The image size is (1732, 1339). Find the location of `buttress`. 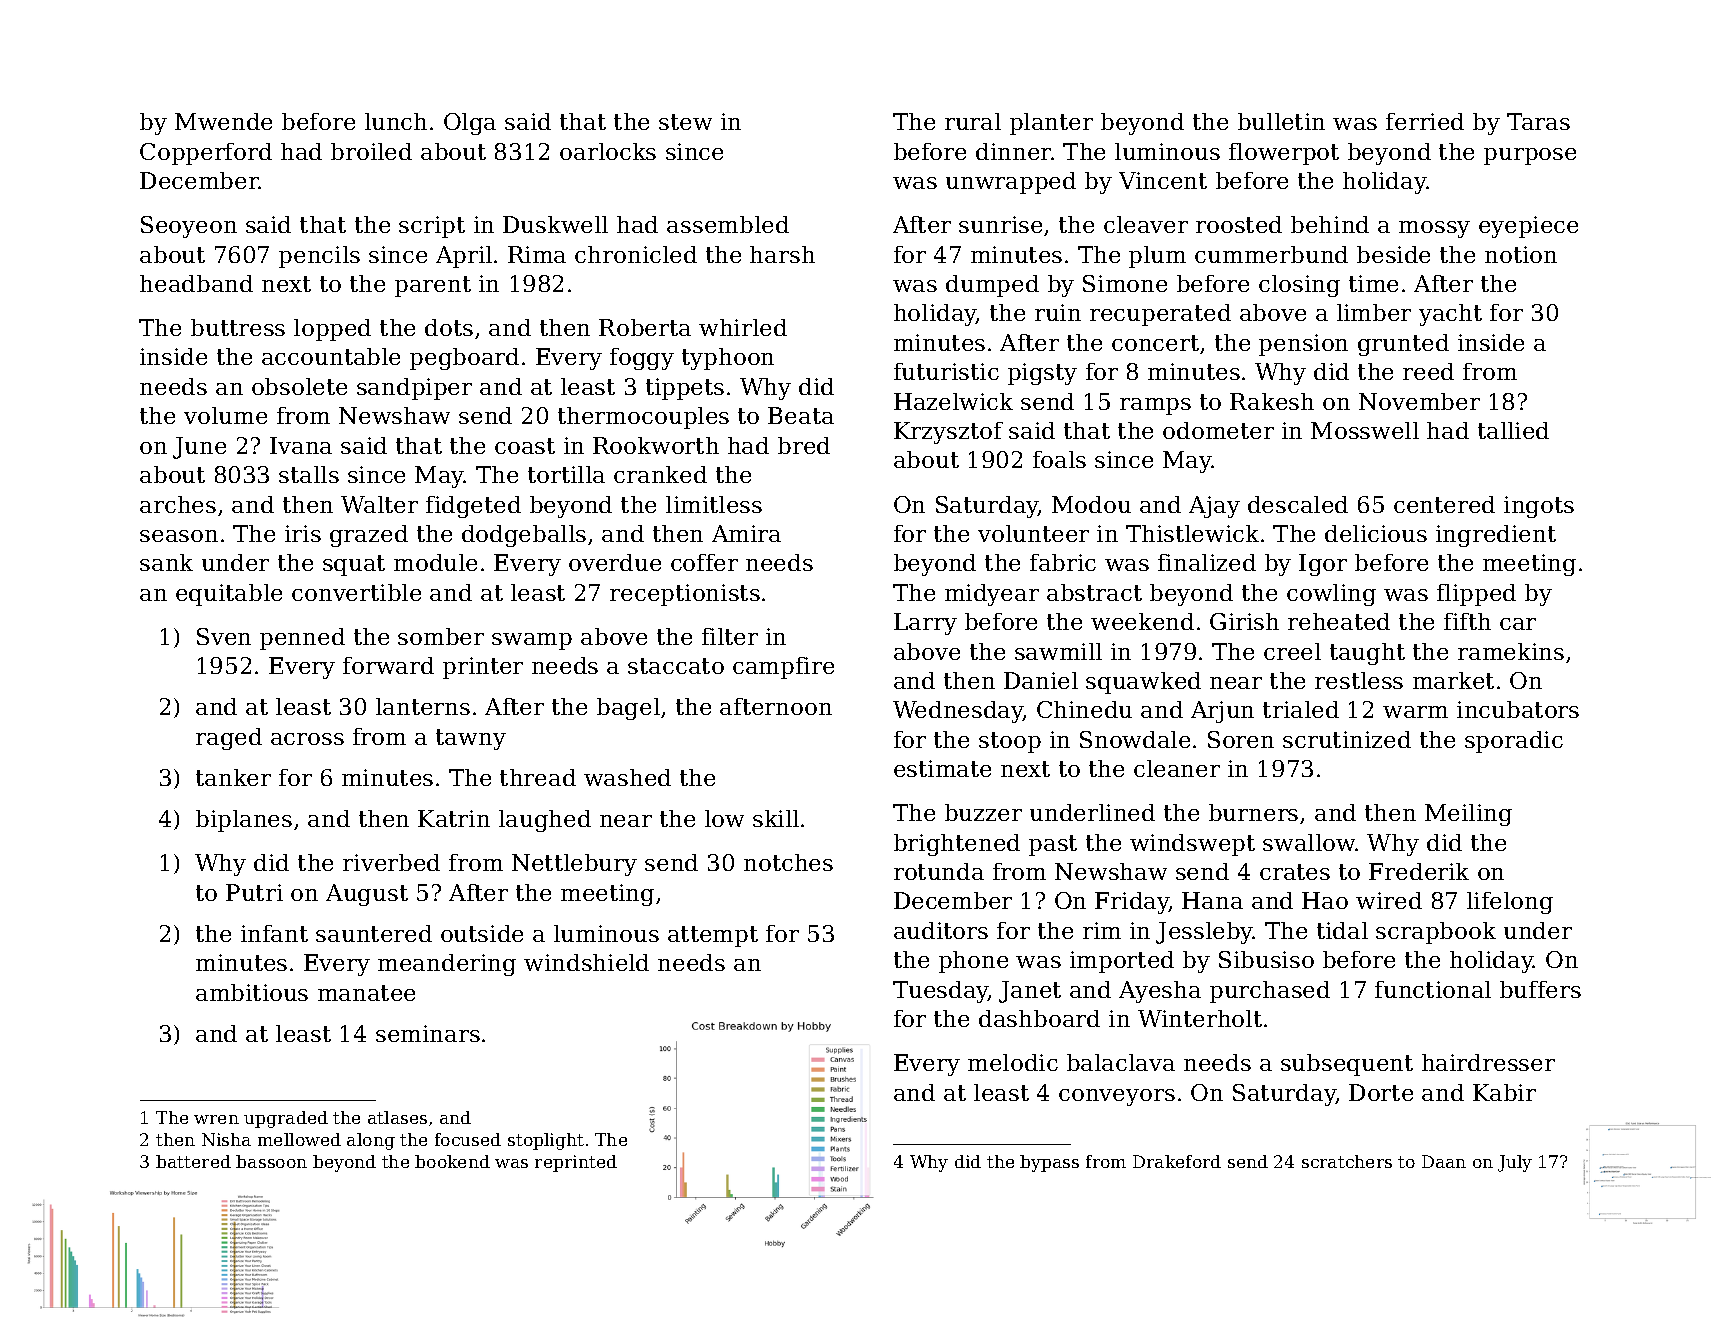

buttress is located at coordinates (238, 327).
